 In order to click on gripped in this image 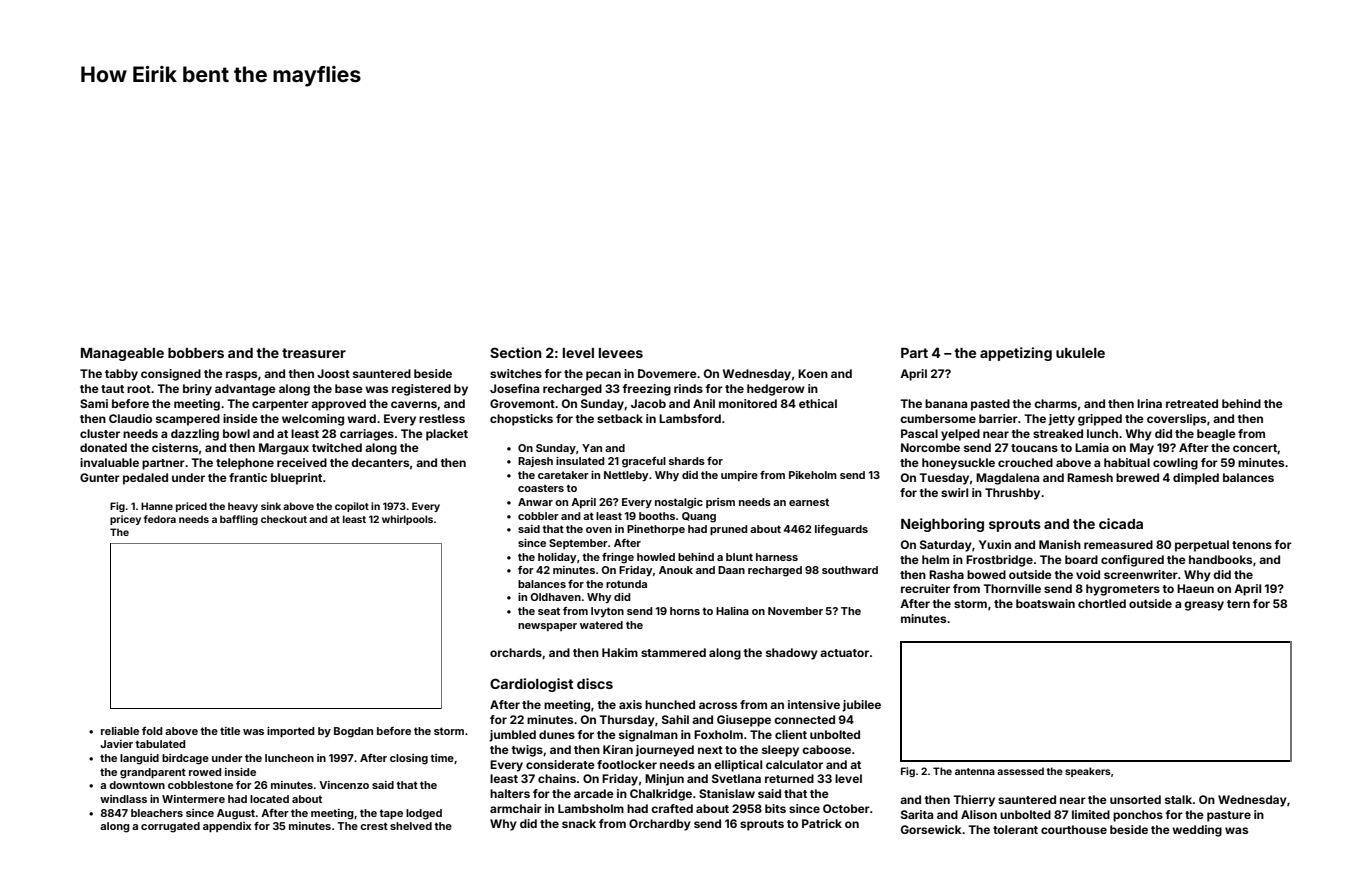, I will do `click(1100, 420)`.
